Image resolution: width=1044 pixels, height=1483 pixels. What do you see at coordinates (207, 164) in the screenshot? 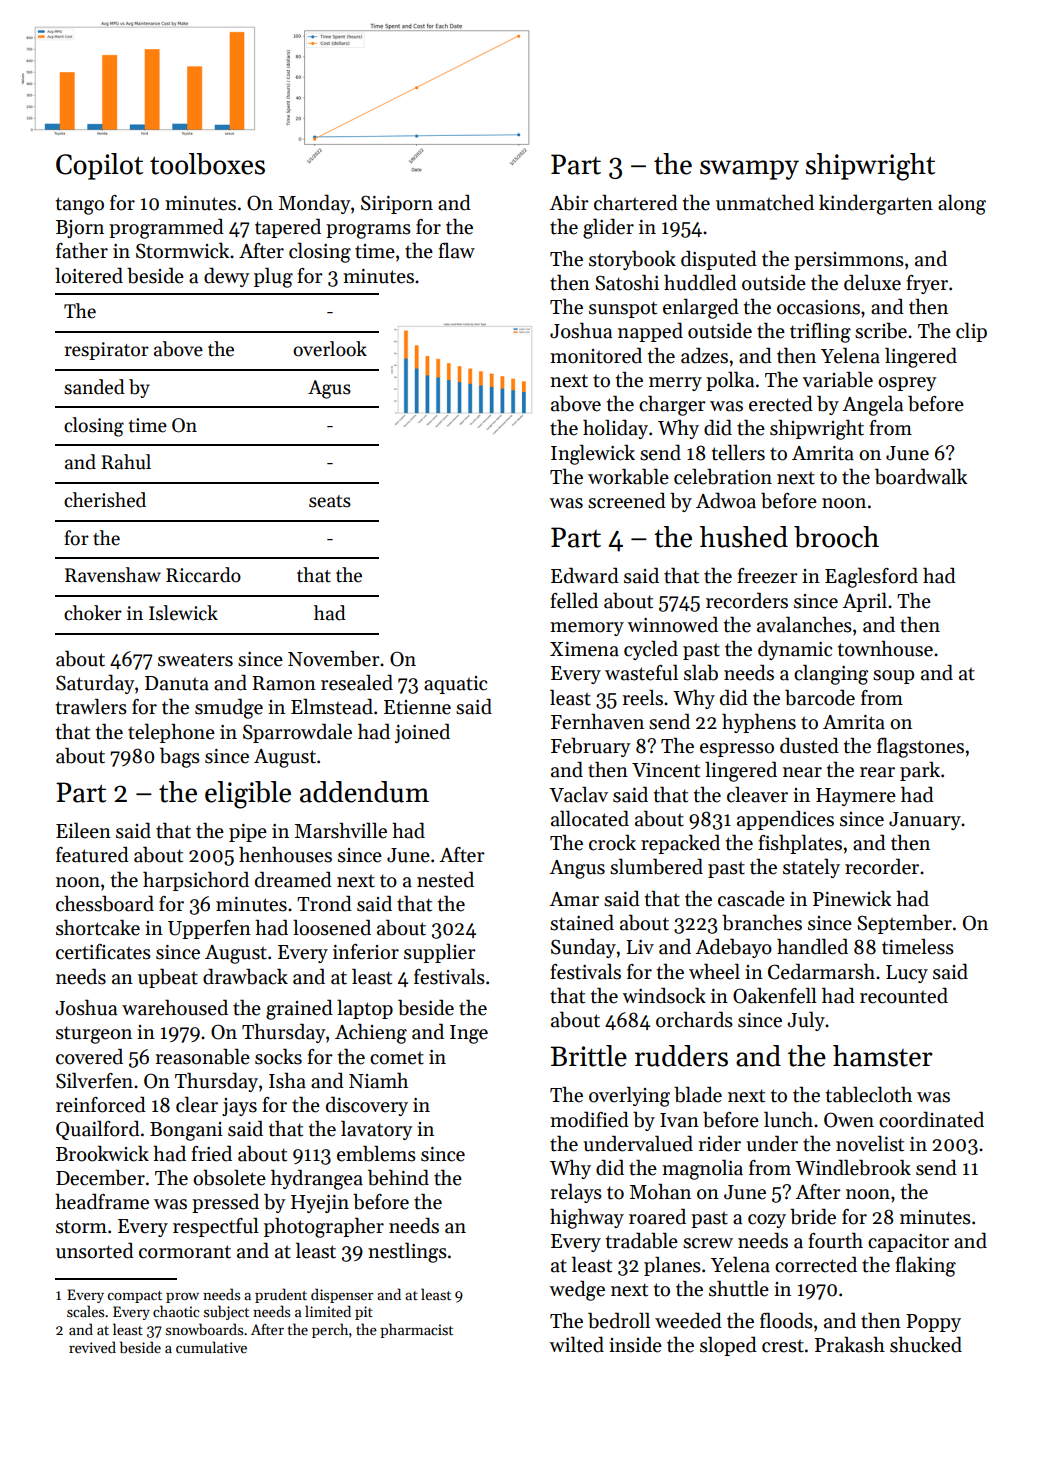
I see `toolboxes` at bounding box center [207, 164].
